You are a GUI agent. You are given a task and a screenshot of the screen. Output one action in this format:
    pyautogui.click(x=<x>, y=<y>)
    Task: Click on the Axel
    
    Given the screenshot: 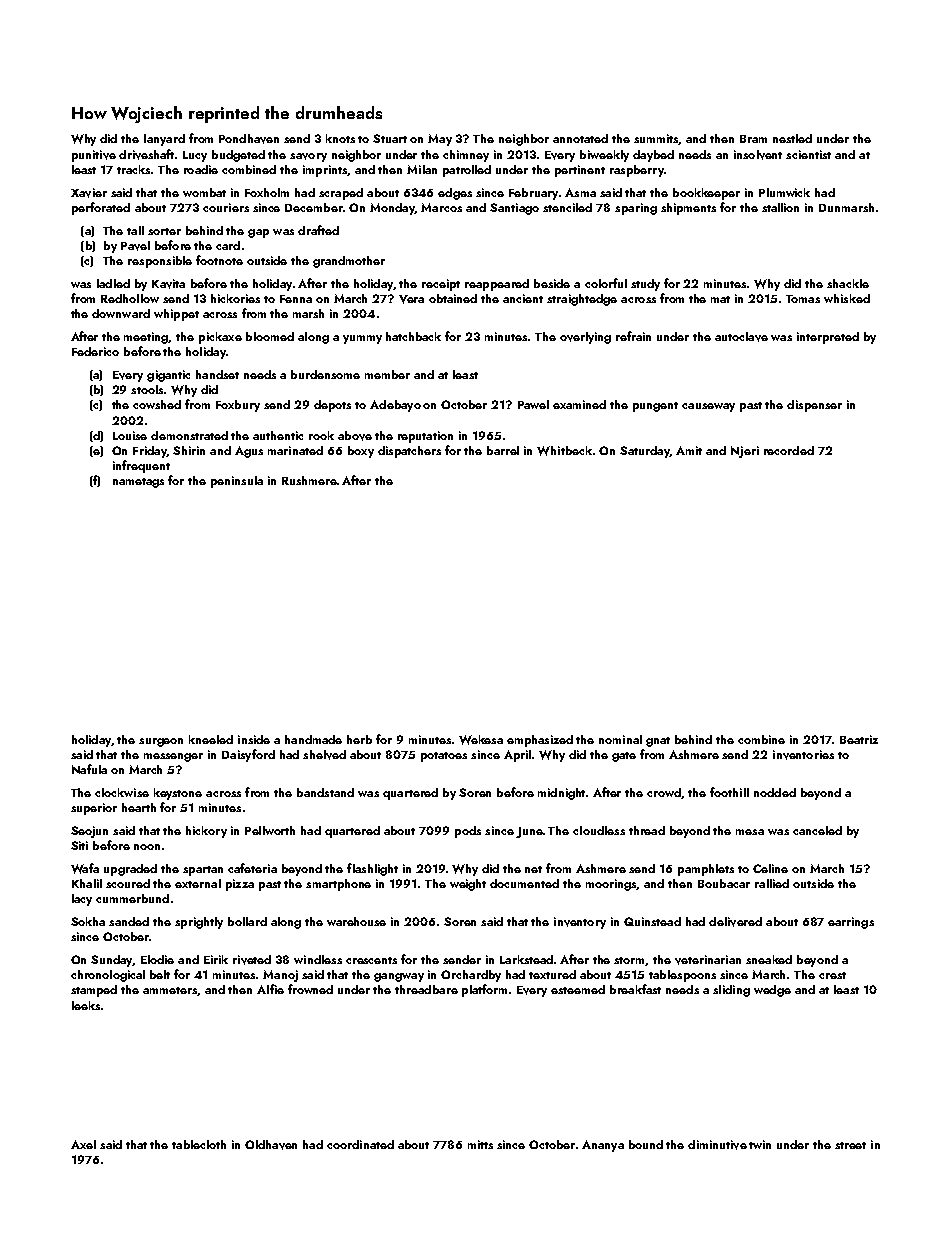 What is the action you would take?
    pyautogui.click(x=83, y=1144)
